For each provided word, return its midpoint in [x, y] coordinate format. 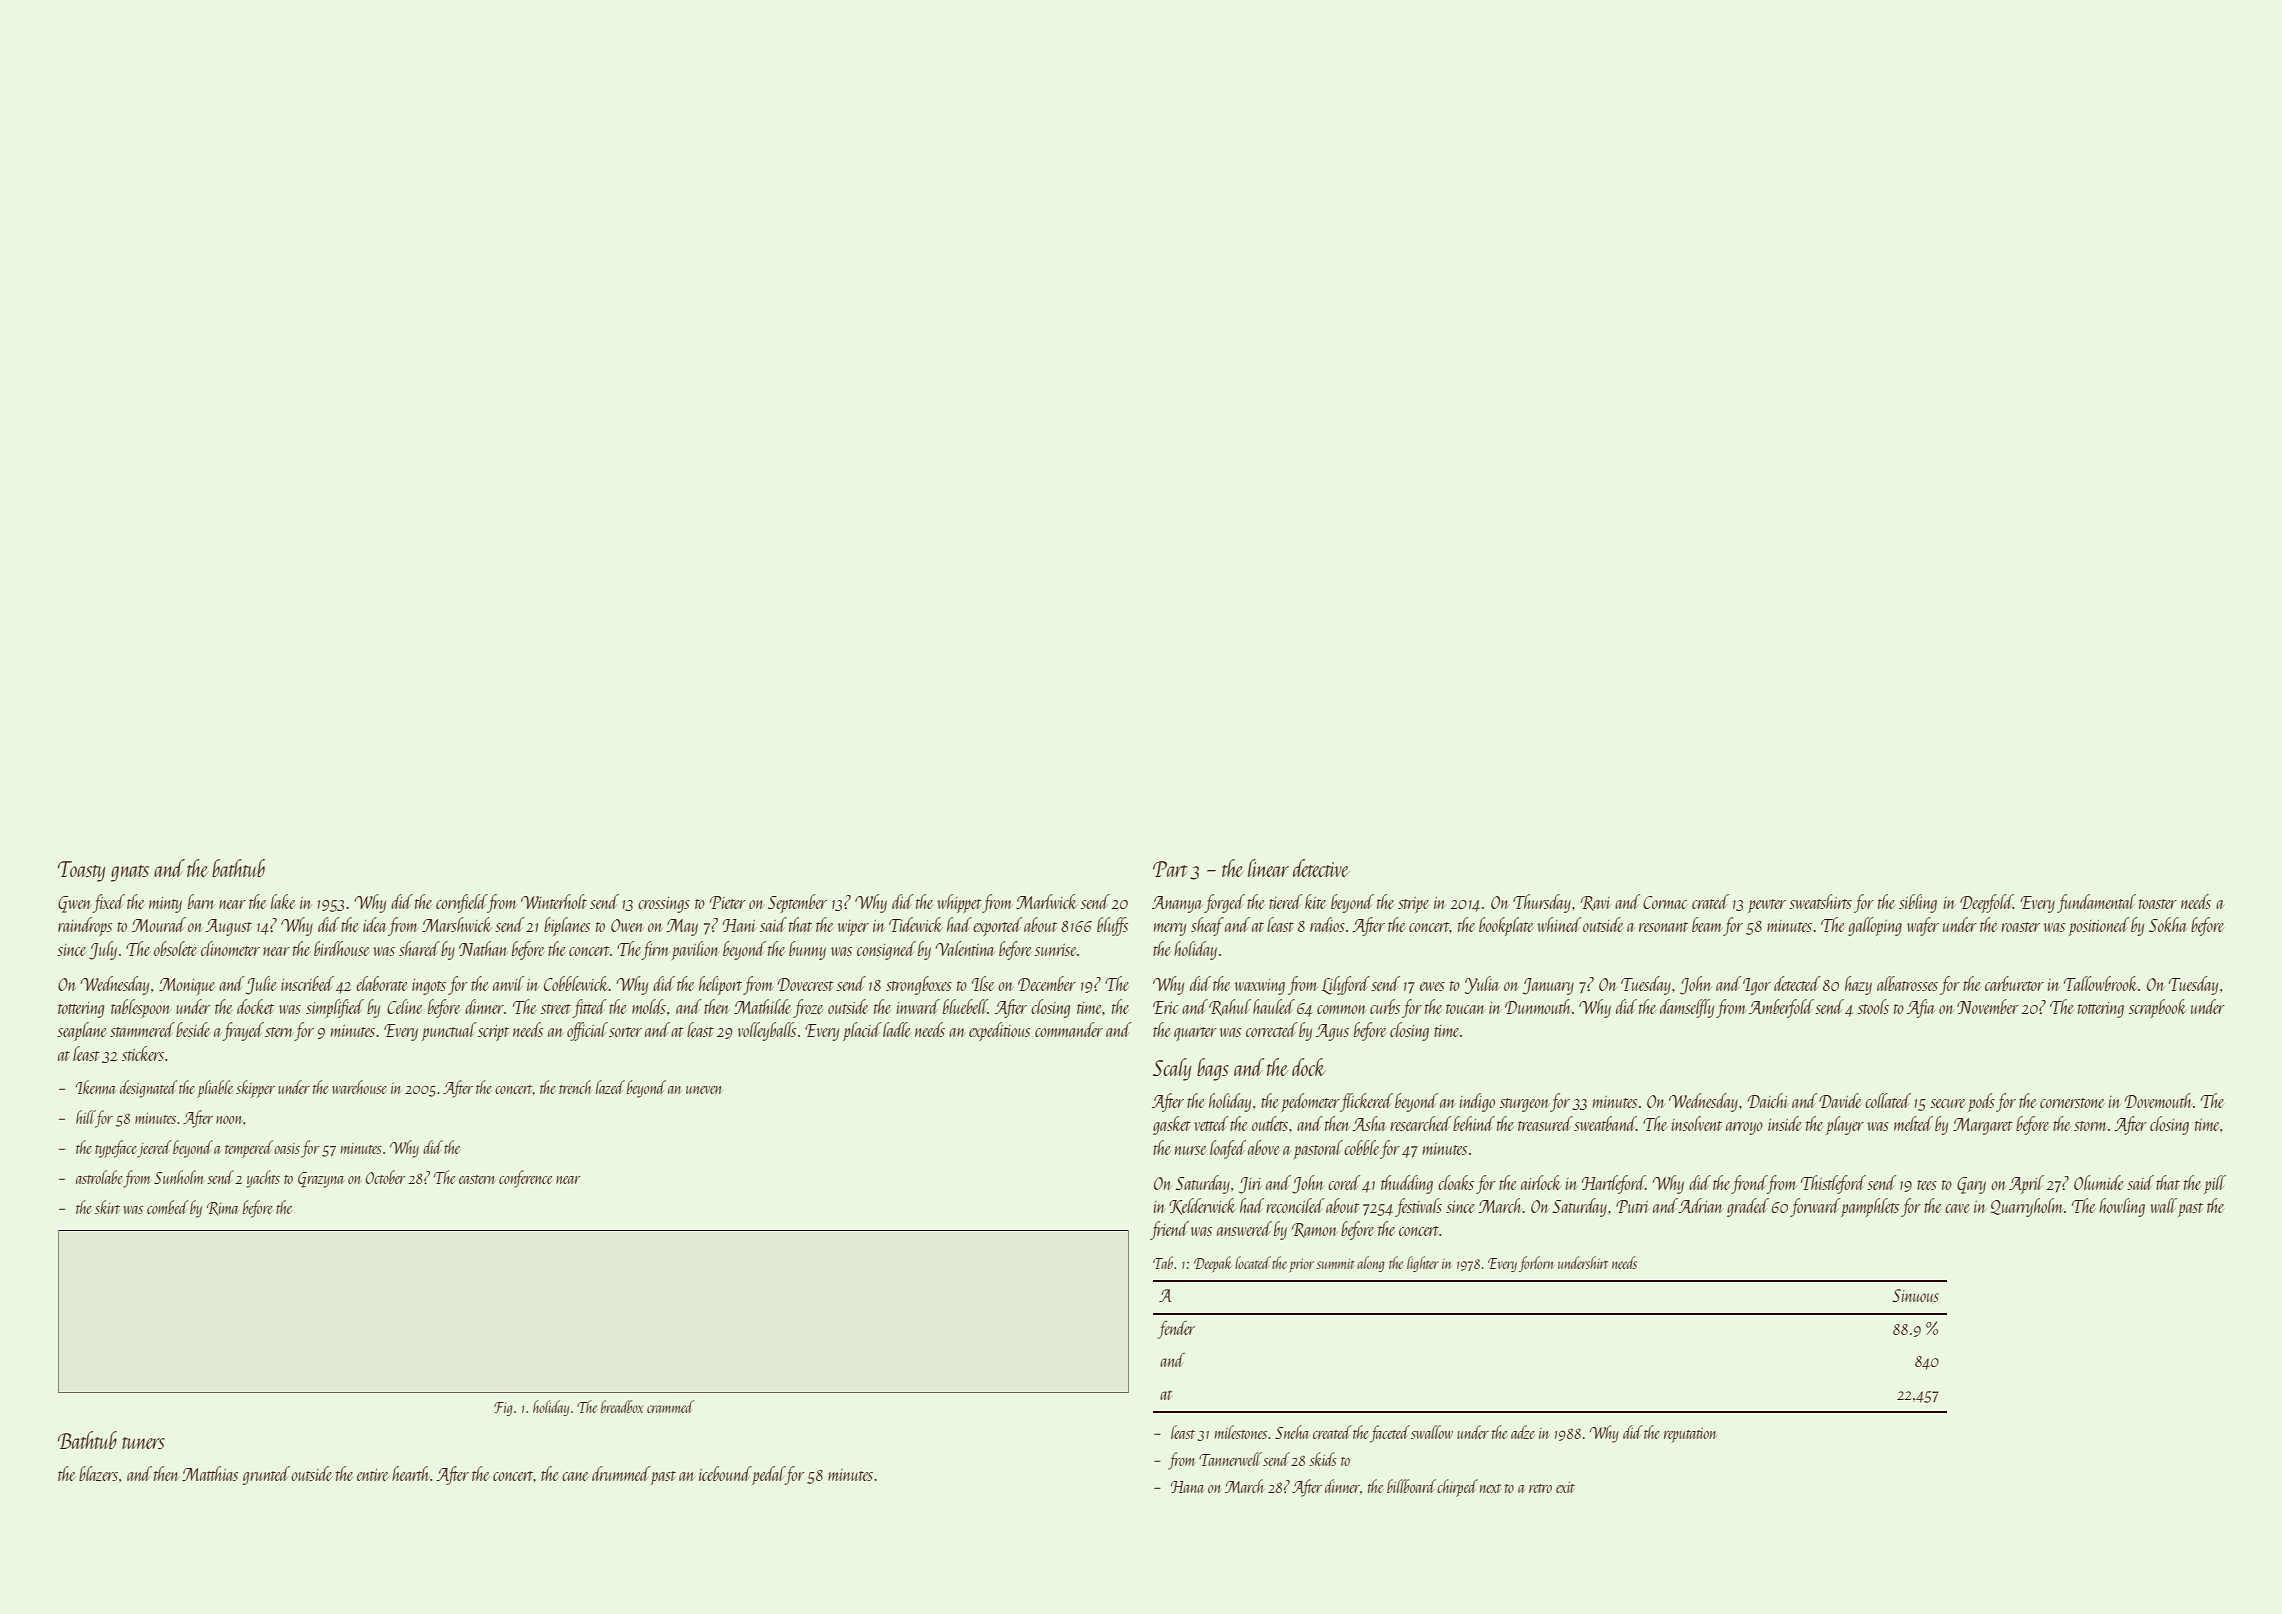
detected [1797, 983]
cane [575, 1476]
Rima [222, 1209]
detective [1321, 868]
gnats [130, 873]
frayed [243, 1031]
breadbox [622, 1406]
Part [1170, 869]
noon [229, 1120]
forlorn [1536, 1264]
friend [1169, 1230]
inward [918, 1006]
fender [1176, 1330]
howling [2122, 1207]
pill [2215, 1184]
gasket [1172, 1125]
